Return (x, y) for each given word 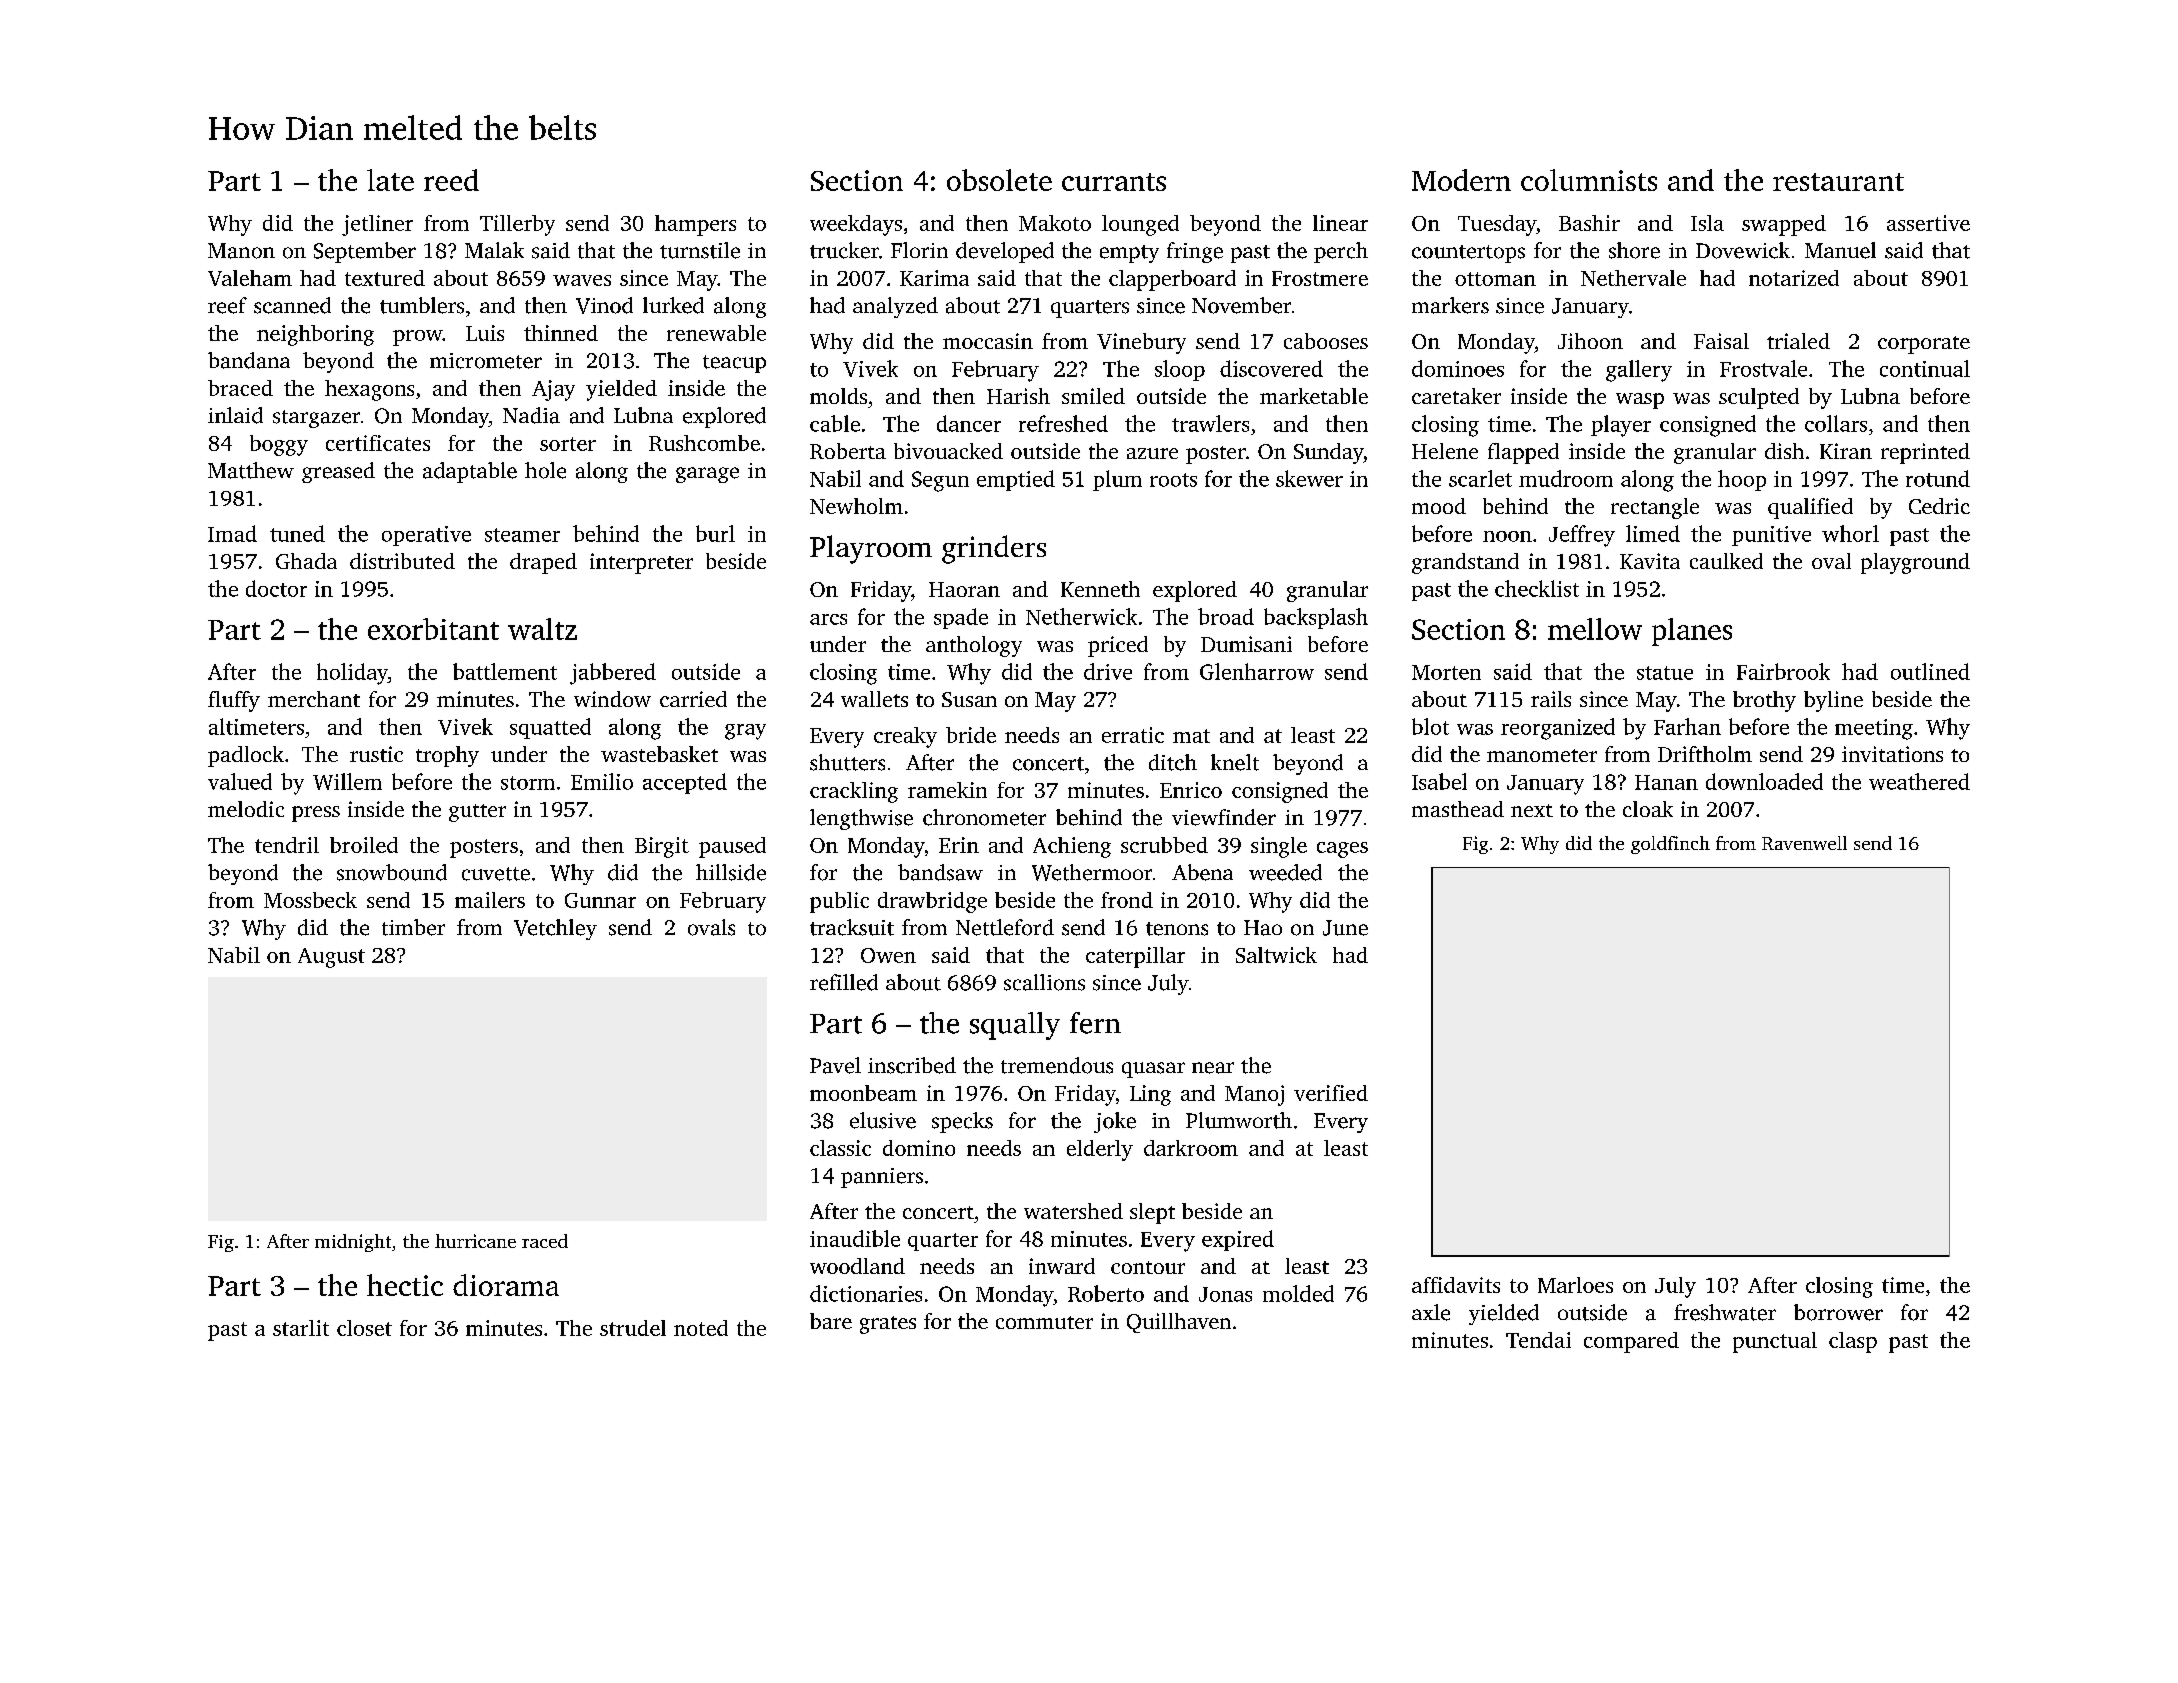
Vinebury (1141, 343)
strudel (633, 1328)
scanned (292, 305)
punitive (1771, 536)
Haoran (964, 589)
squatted (550, 728)
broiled (364, 845)
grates (888, 1325)
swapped (1784, 225)
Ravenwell (1804, 843)
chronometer (984, 817)
